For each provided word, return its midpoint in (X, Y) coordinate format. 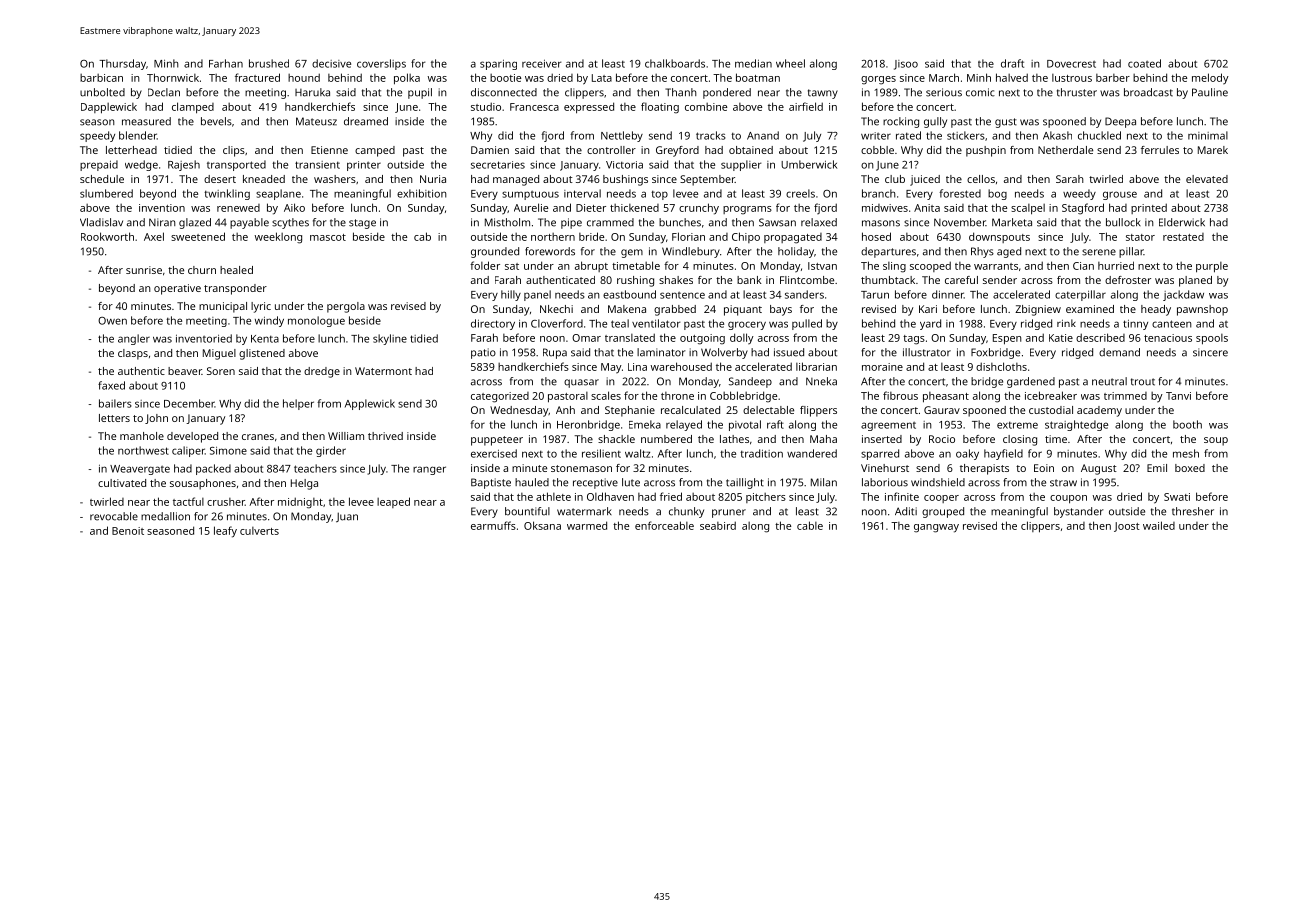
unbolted (102, 92)
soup (1216, 441)
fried (671, 496)
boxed (1190, 468)
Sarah (1070, 179)
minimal (1208, 135)
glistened (262, 354)
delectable (768, 410)
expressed (589, 108)
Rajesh (184, 165)
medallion (165, 516)
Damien (490, 150)
